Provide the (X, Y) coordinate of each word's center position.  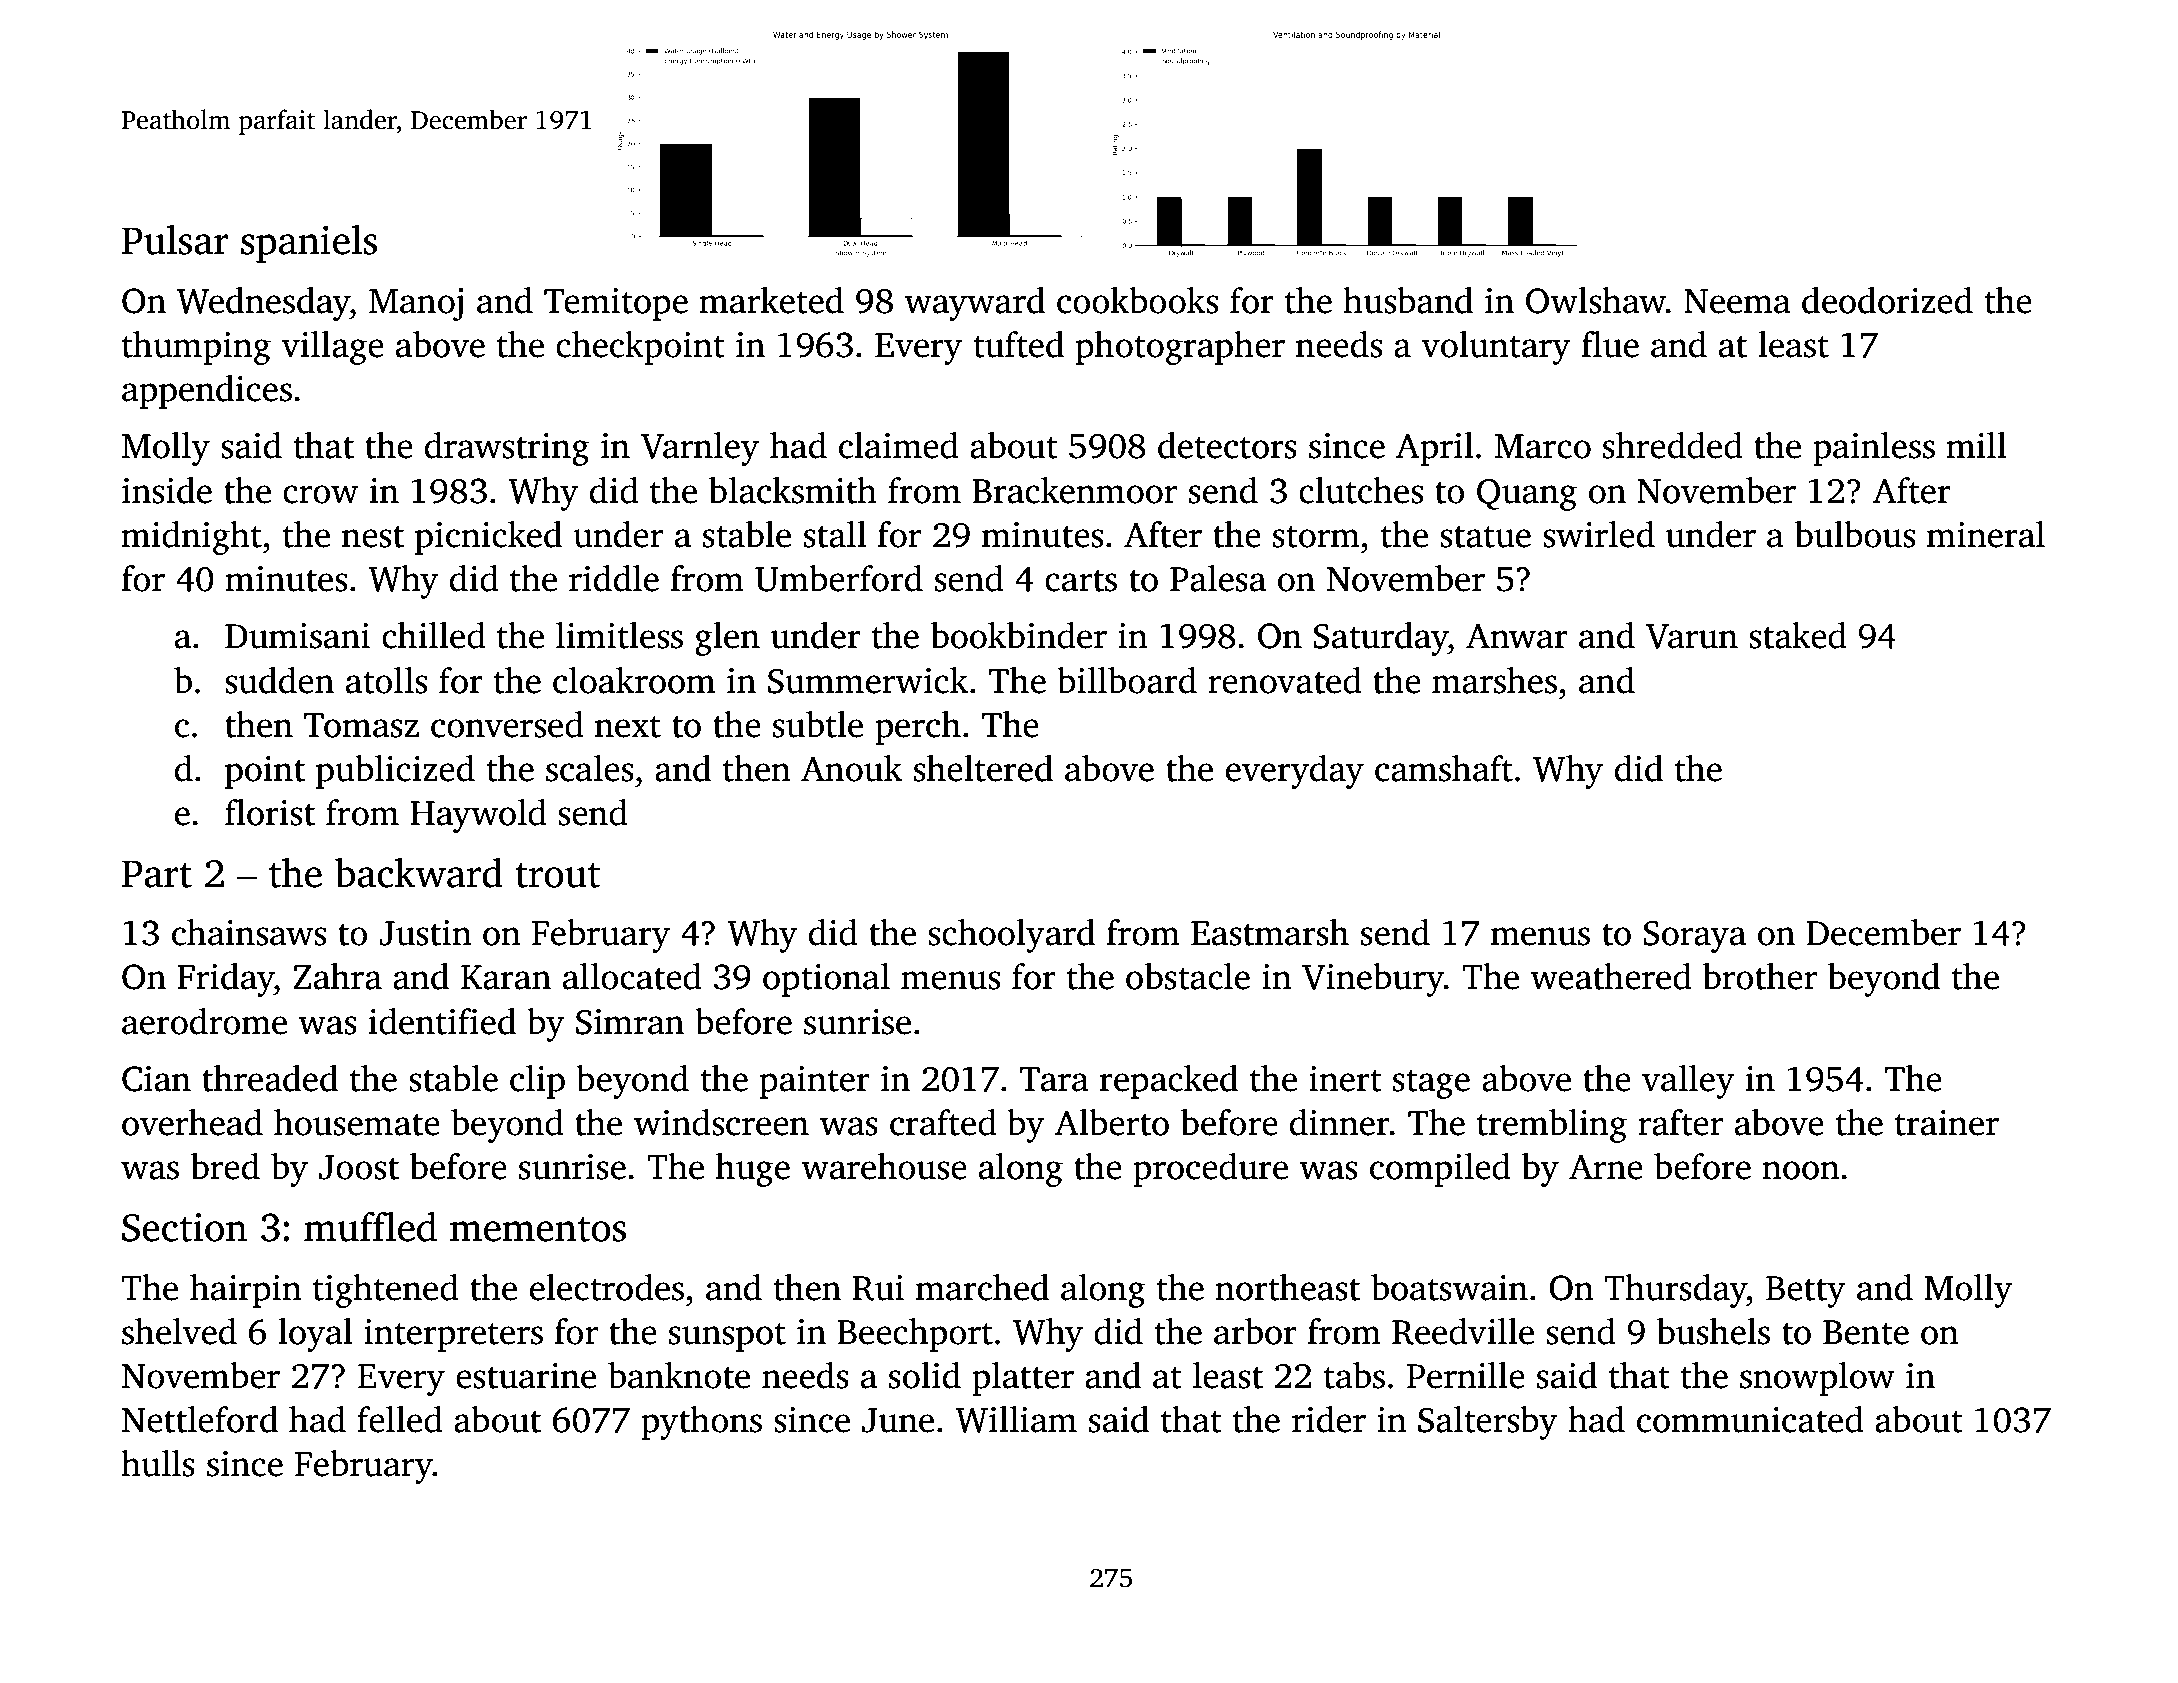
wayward (974, 304)
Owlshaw (1596, 300)
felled (400, 1419)
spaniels (309, 244)
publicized (395, 772)
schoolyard (1011, 936)
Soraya (1694, 937)
